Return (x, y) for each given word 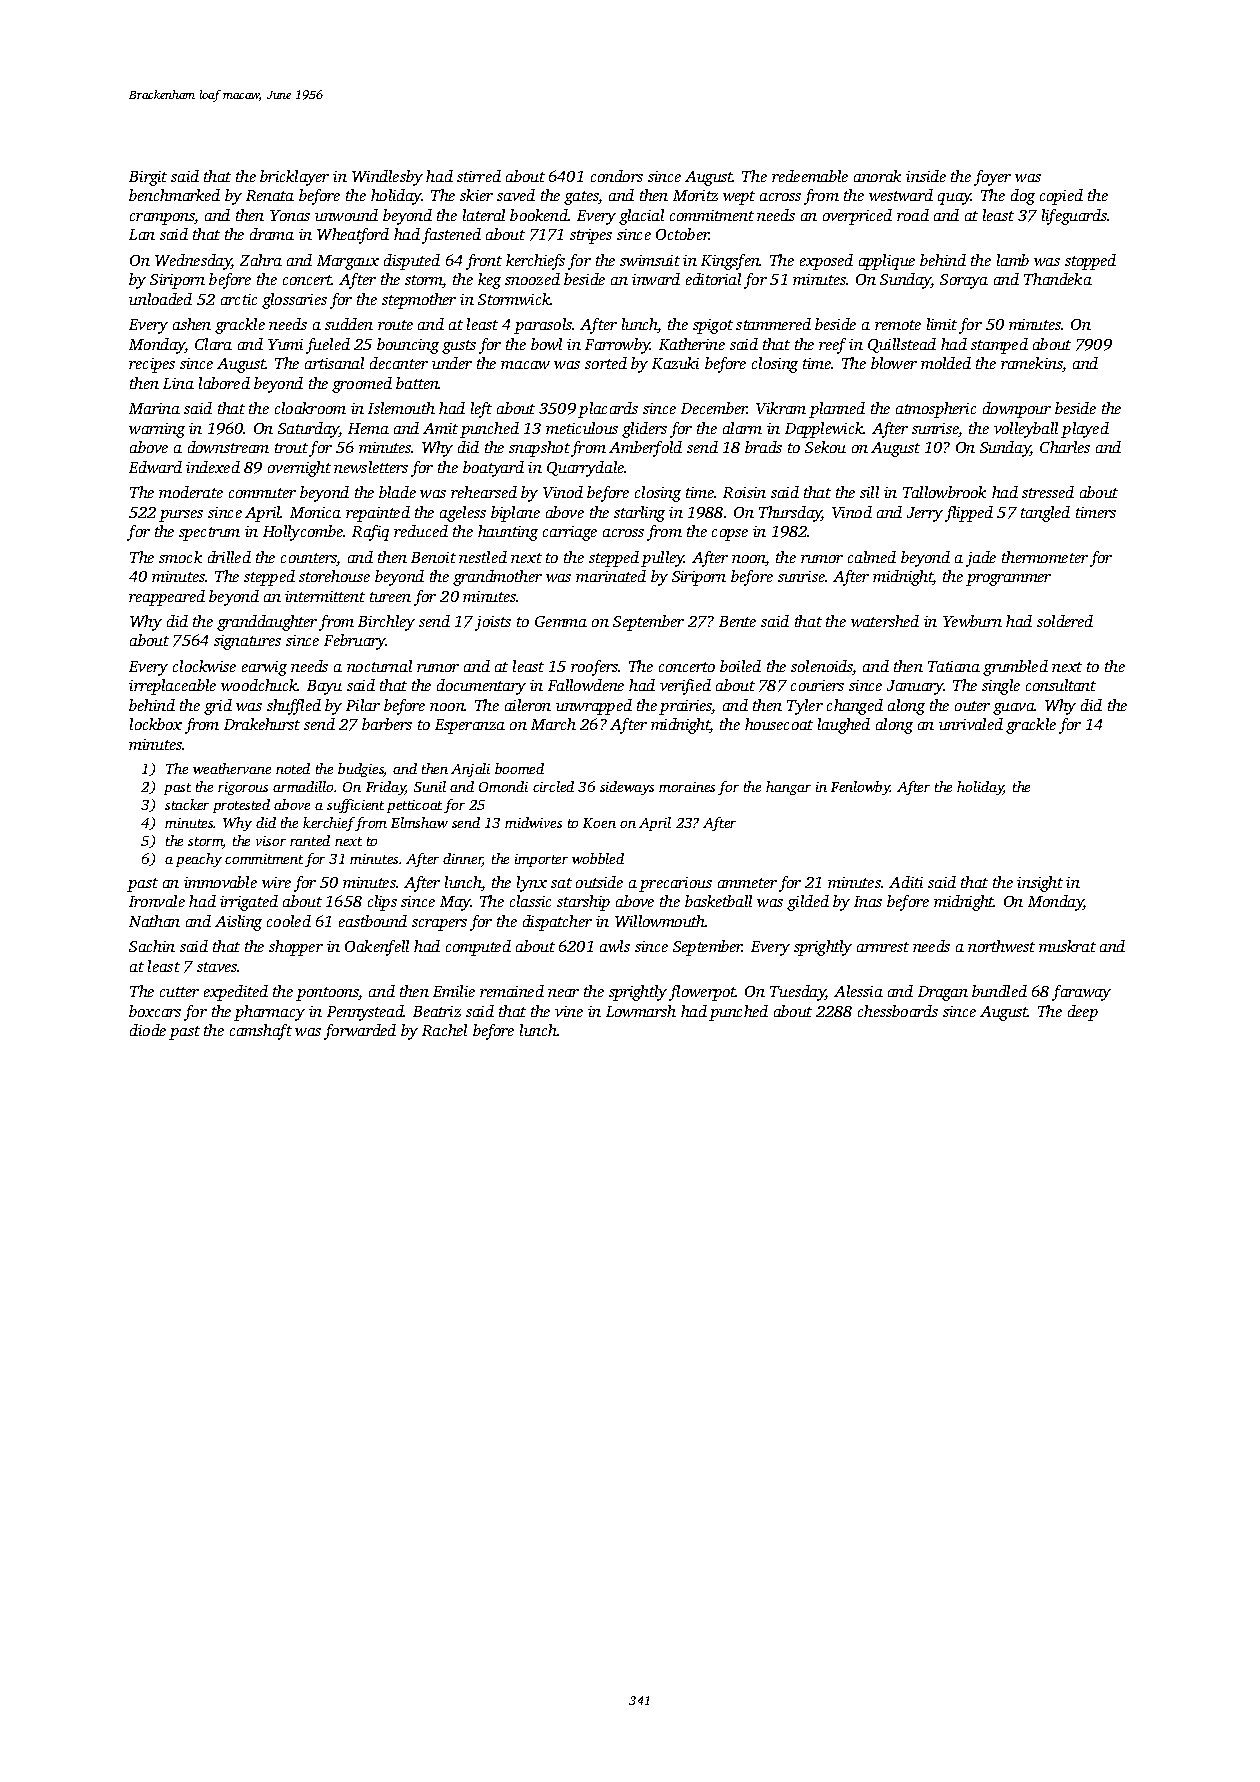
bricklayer (294, 178)
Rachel (444, 1030)
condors (617, 176)
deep (1083, 1013)
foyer (992, 178)
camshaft (261, 1032)
